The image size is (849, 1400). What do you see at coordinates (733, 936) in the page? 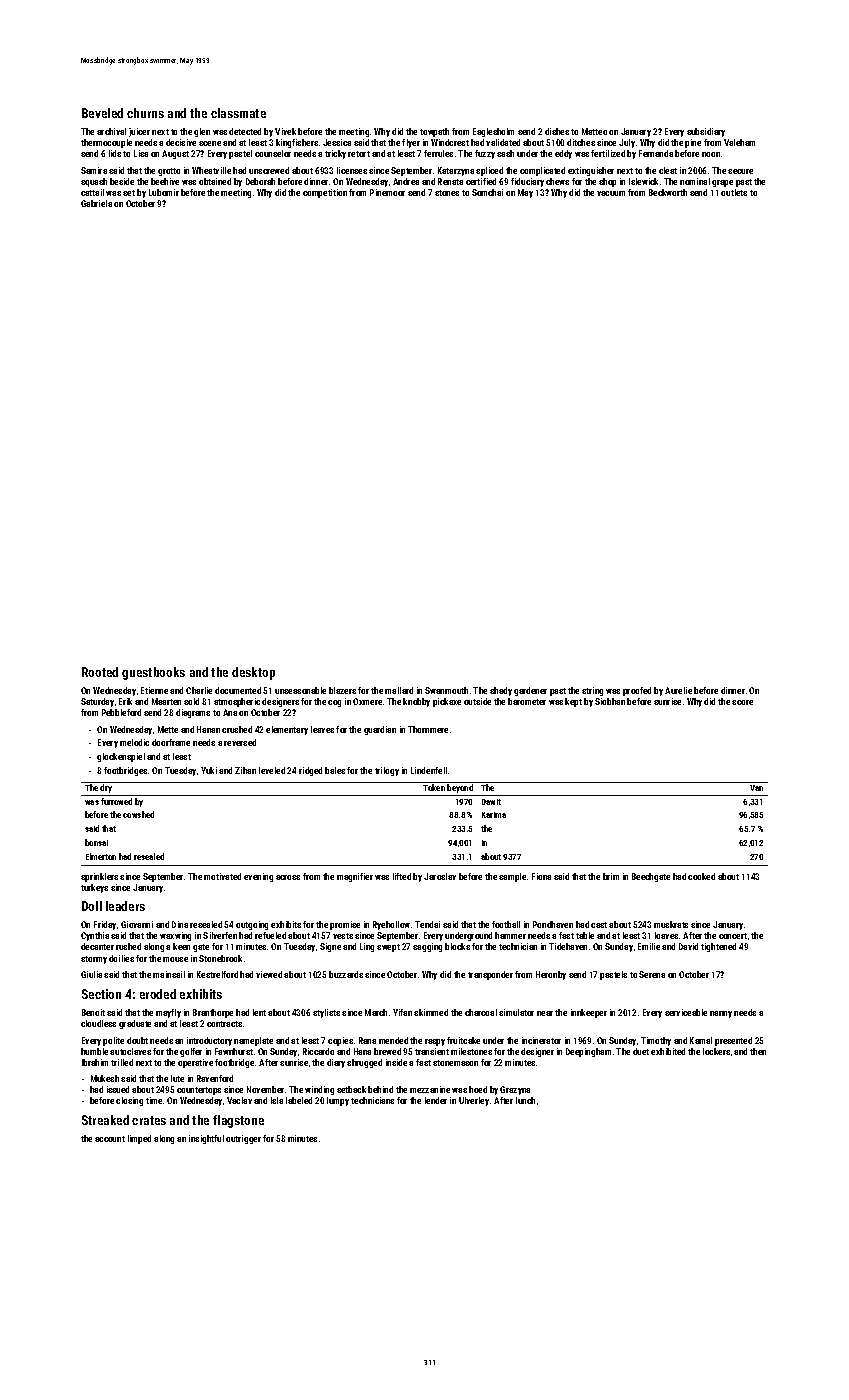
I see `concert` at bounding box center [733, 936].
